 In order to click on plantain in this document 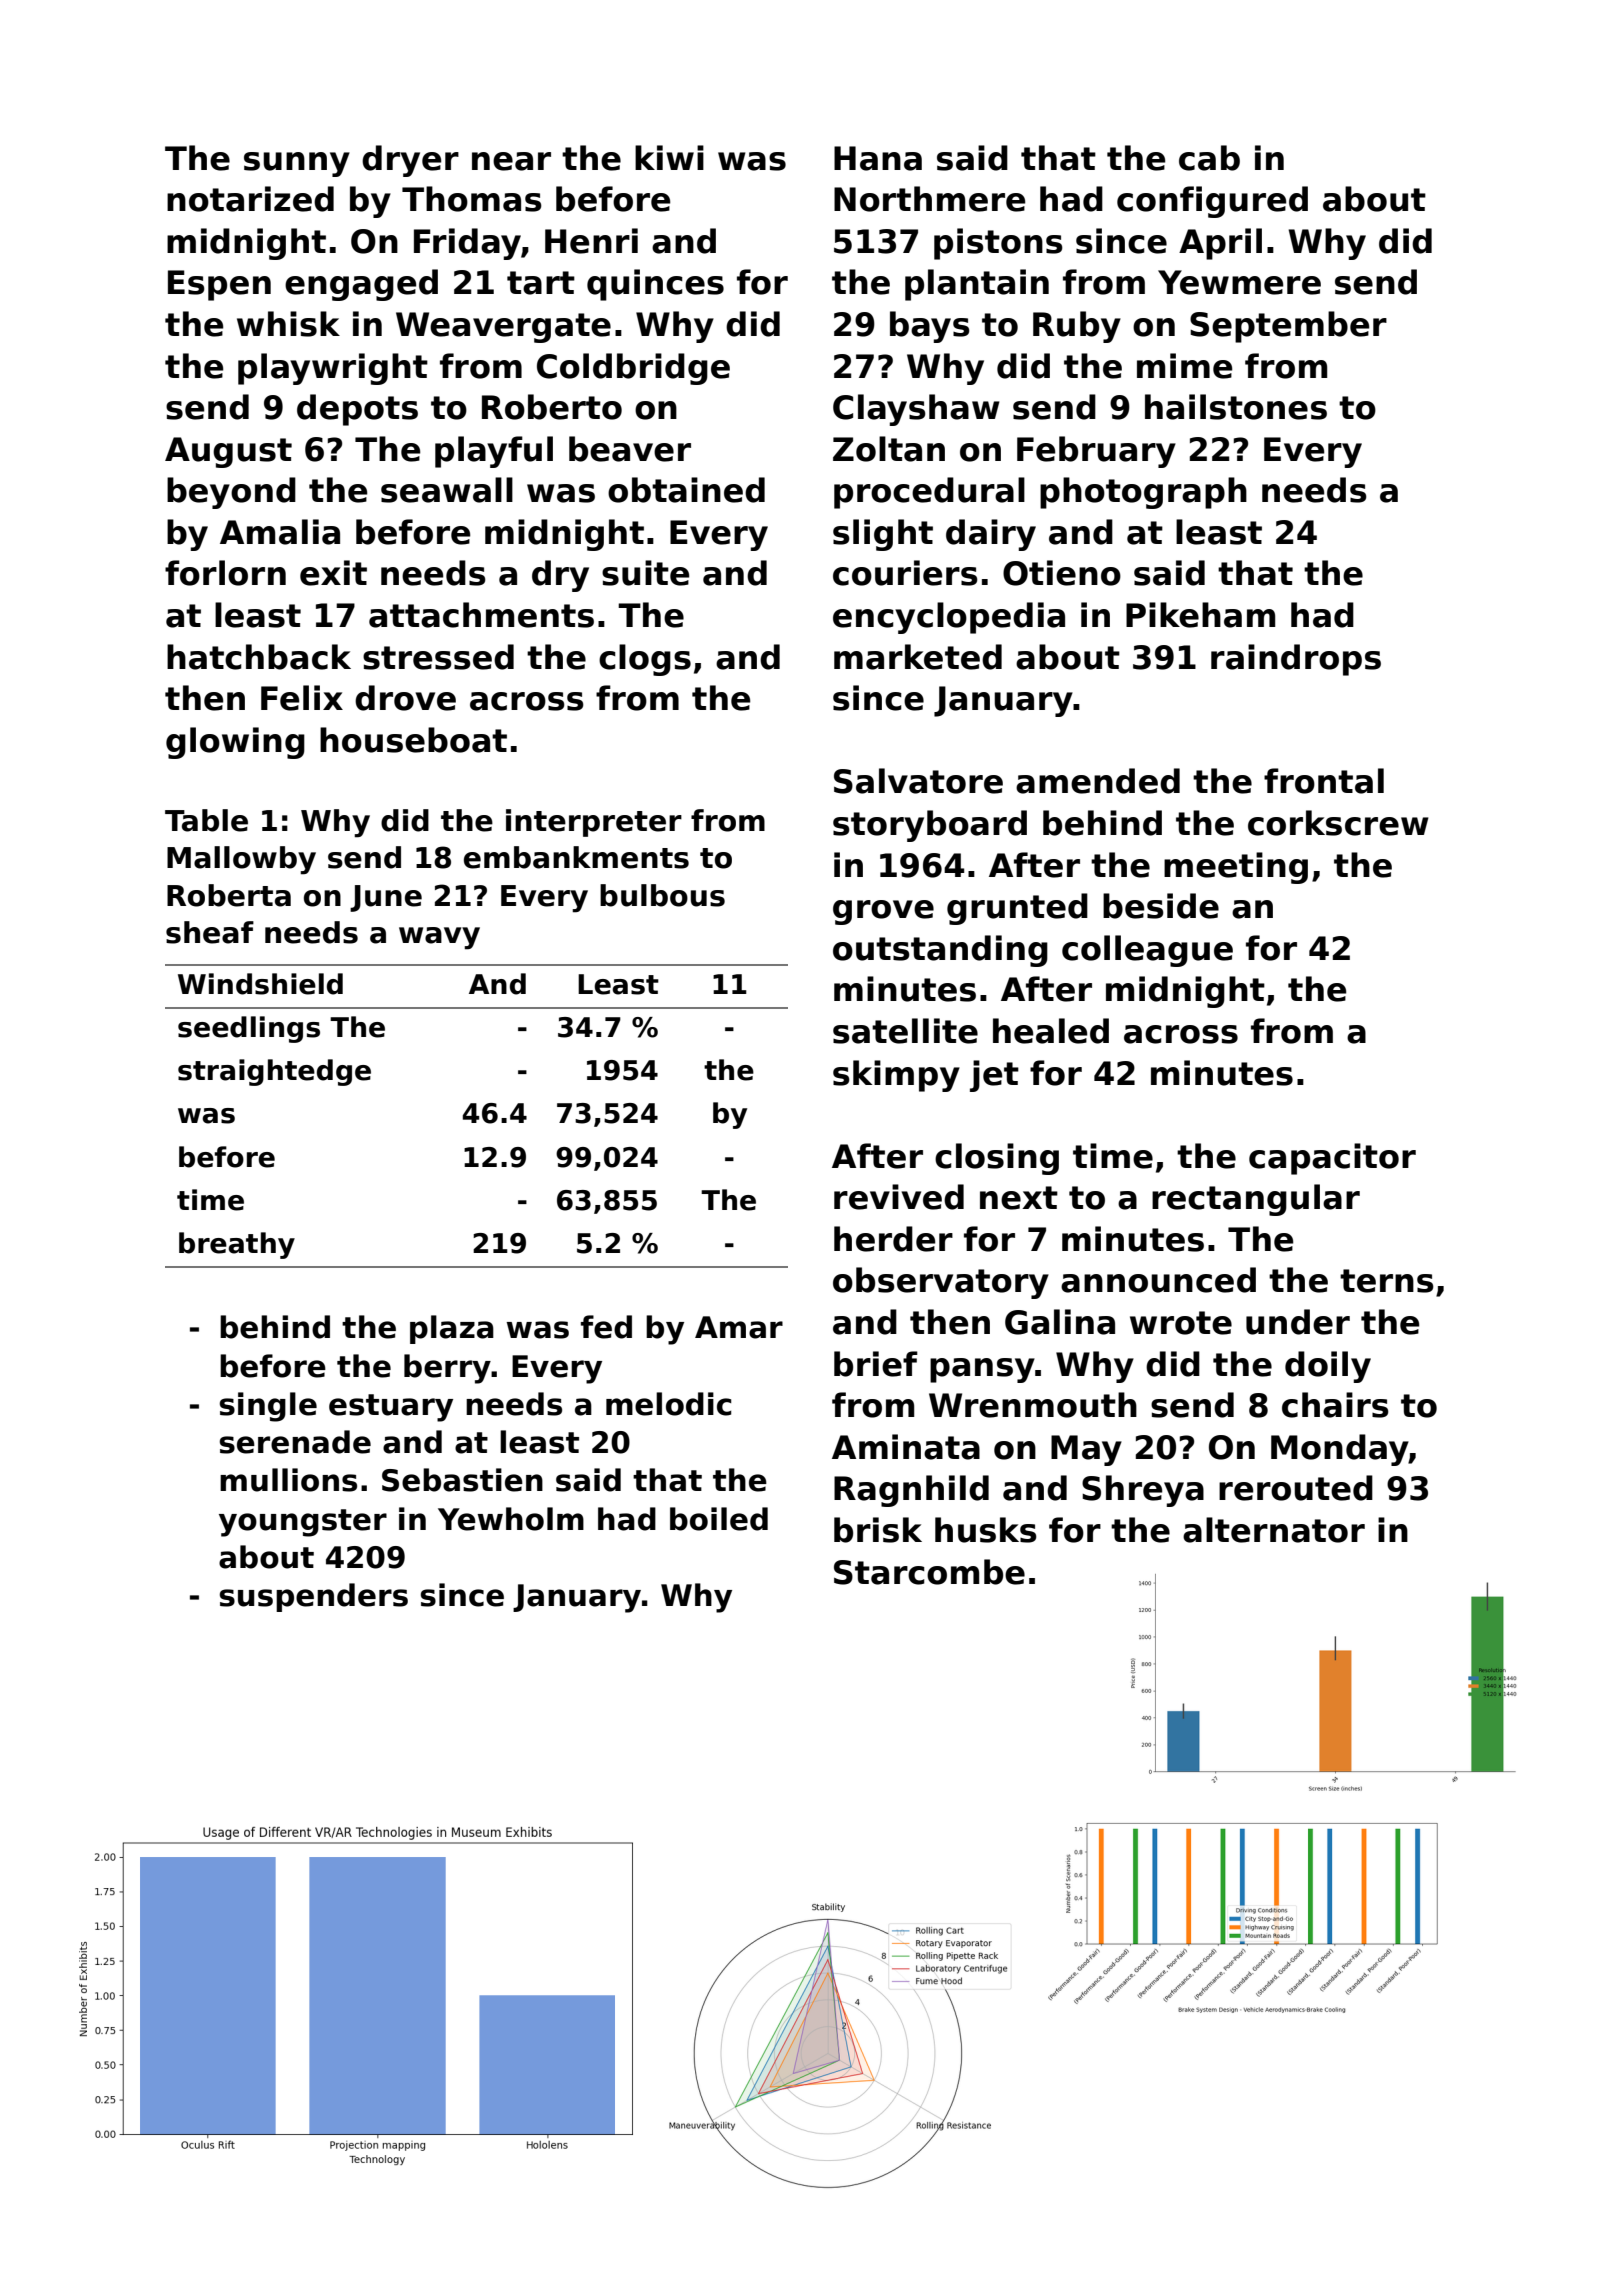, I will do `click(977, 285)`.
